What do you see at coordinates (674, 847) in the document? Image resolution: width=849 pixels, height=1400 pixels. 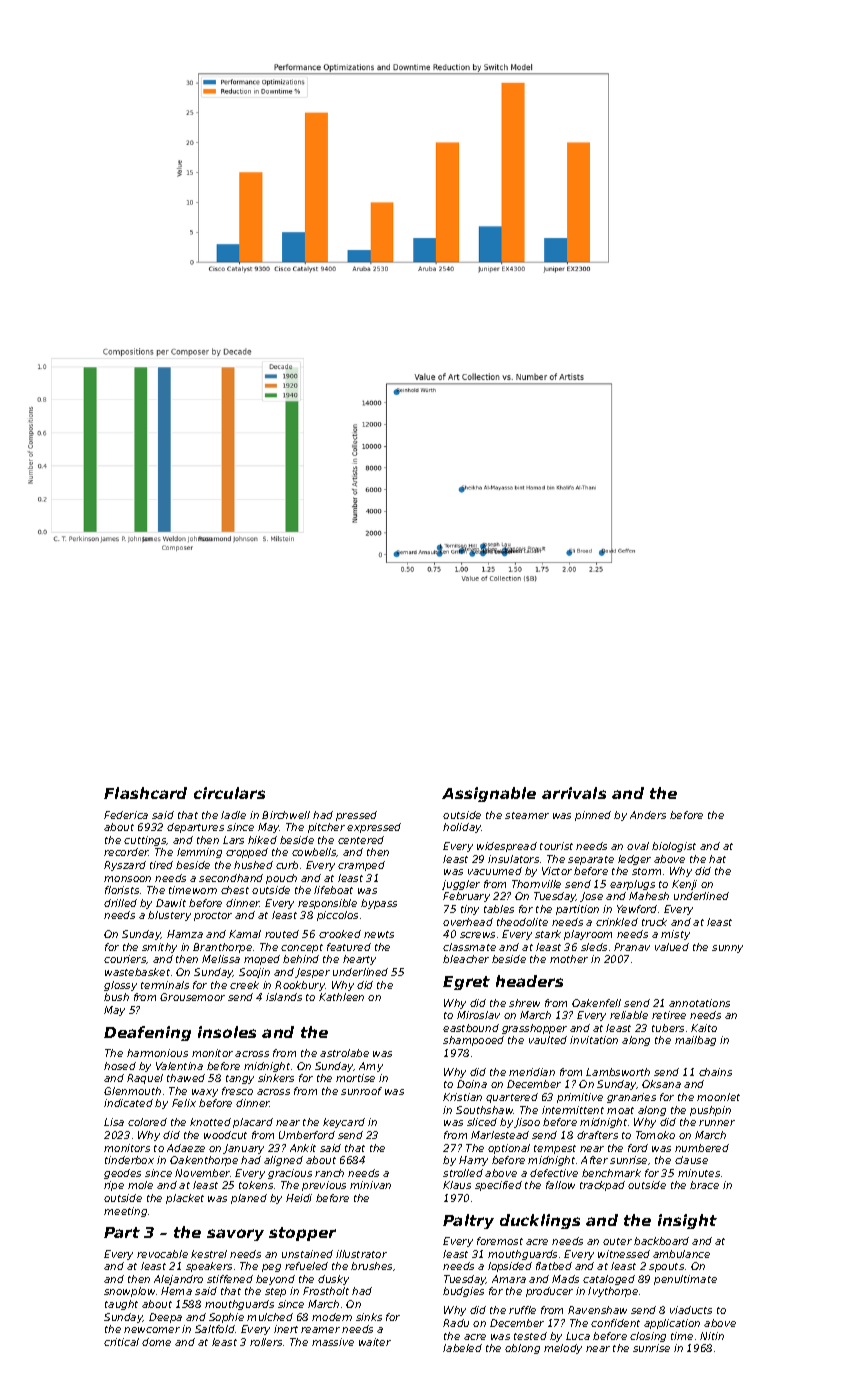 I see `biologist` at bounding box center [674, 847].
